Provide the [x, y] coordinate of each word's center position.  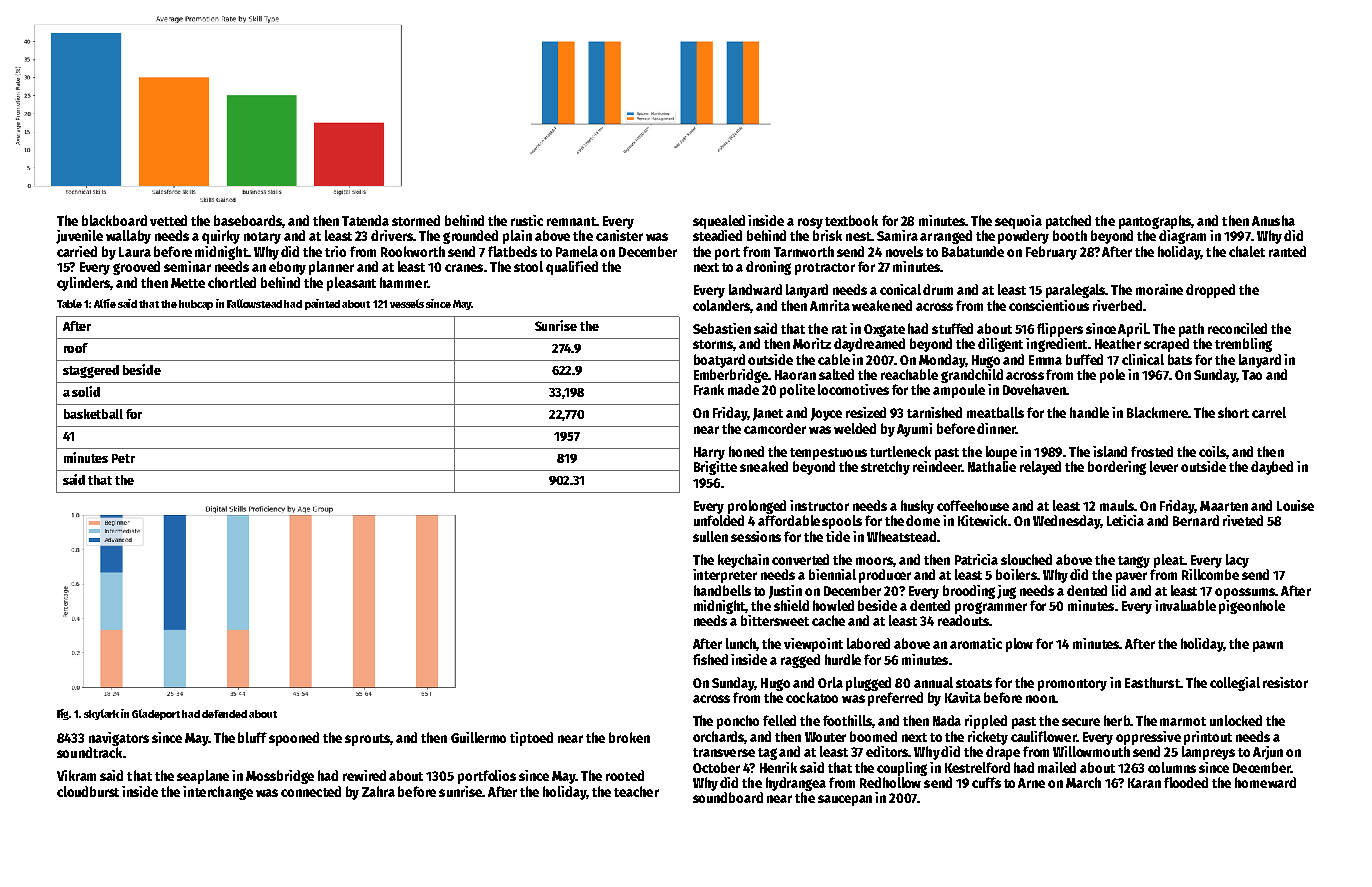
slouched [1026, 559]
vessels [407, 303]
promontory [1072, 685]
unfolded [719, 520]
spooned [294, 739]
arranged [946, 237]
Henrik [778, 767]
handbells [722, 590]
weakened [882, 305]
